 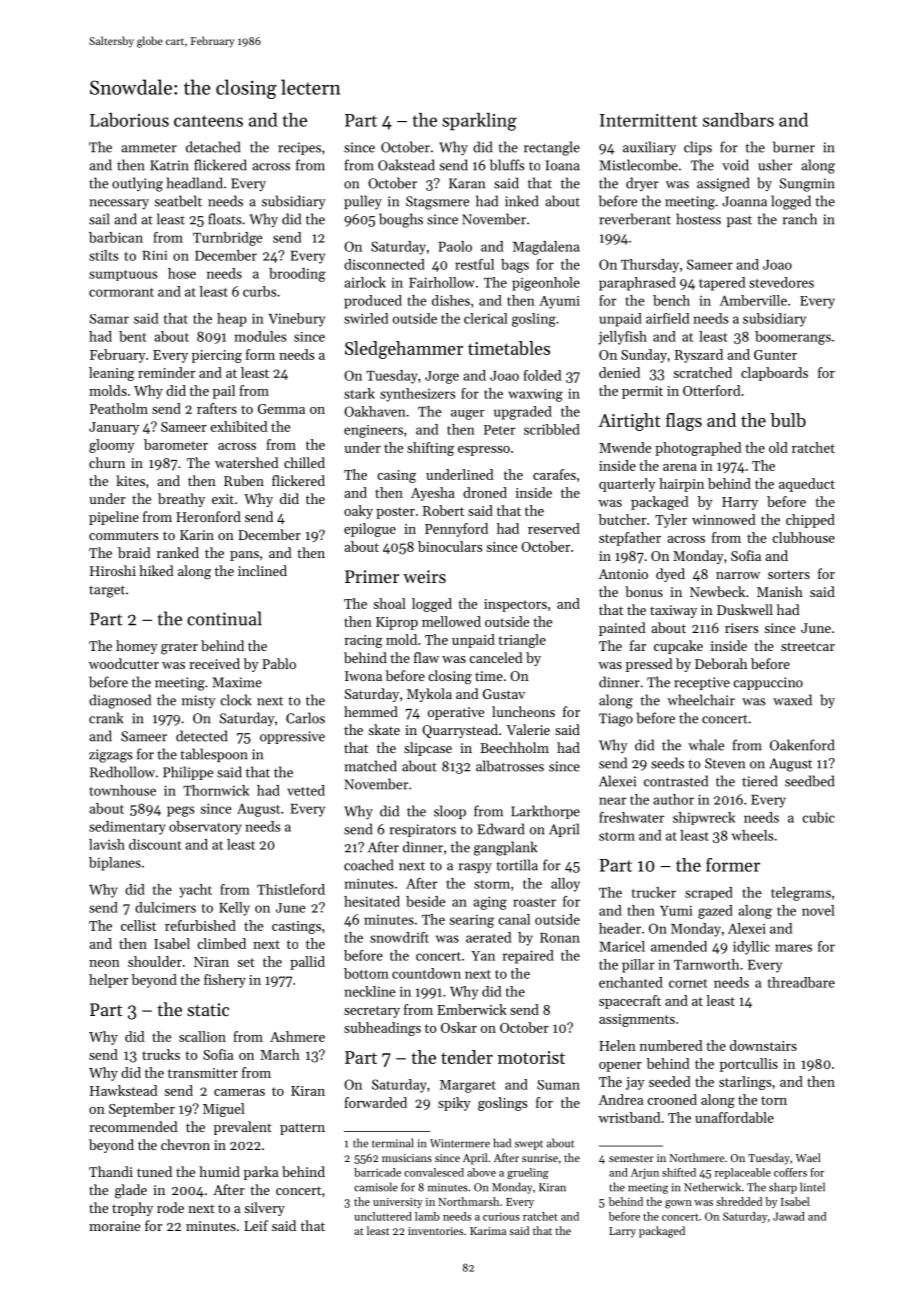 I want to click on tiered, so click(x=759, y=781).
